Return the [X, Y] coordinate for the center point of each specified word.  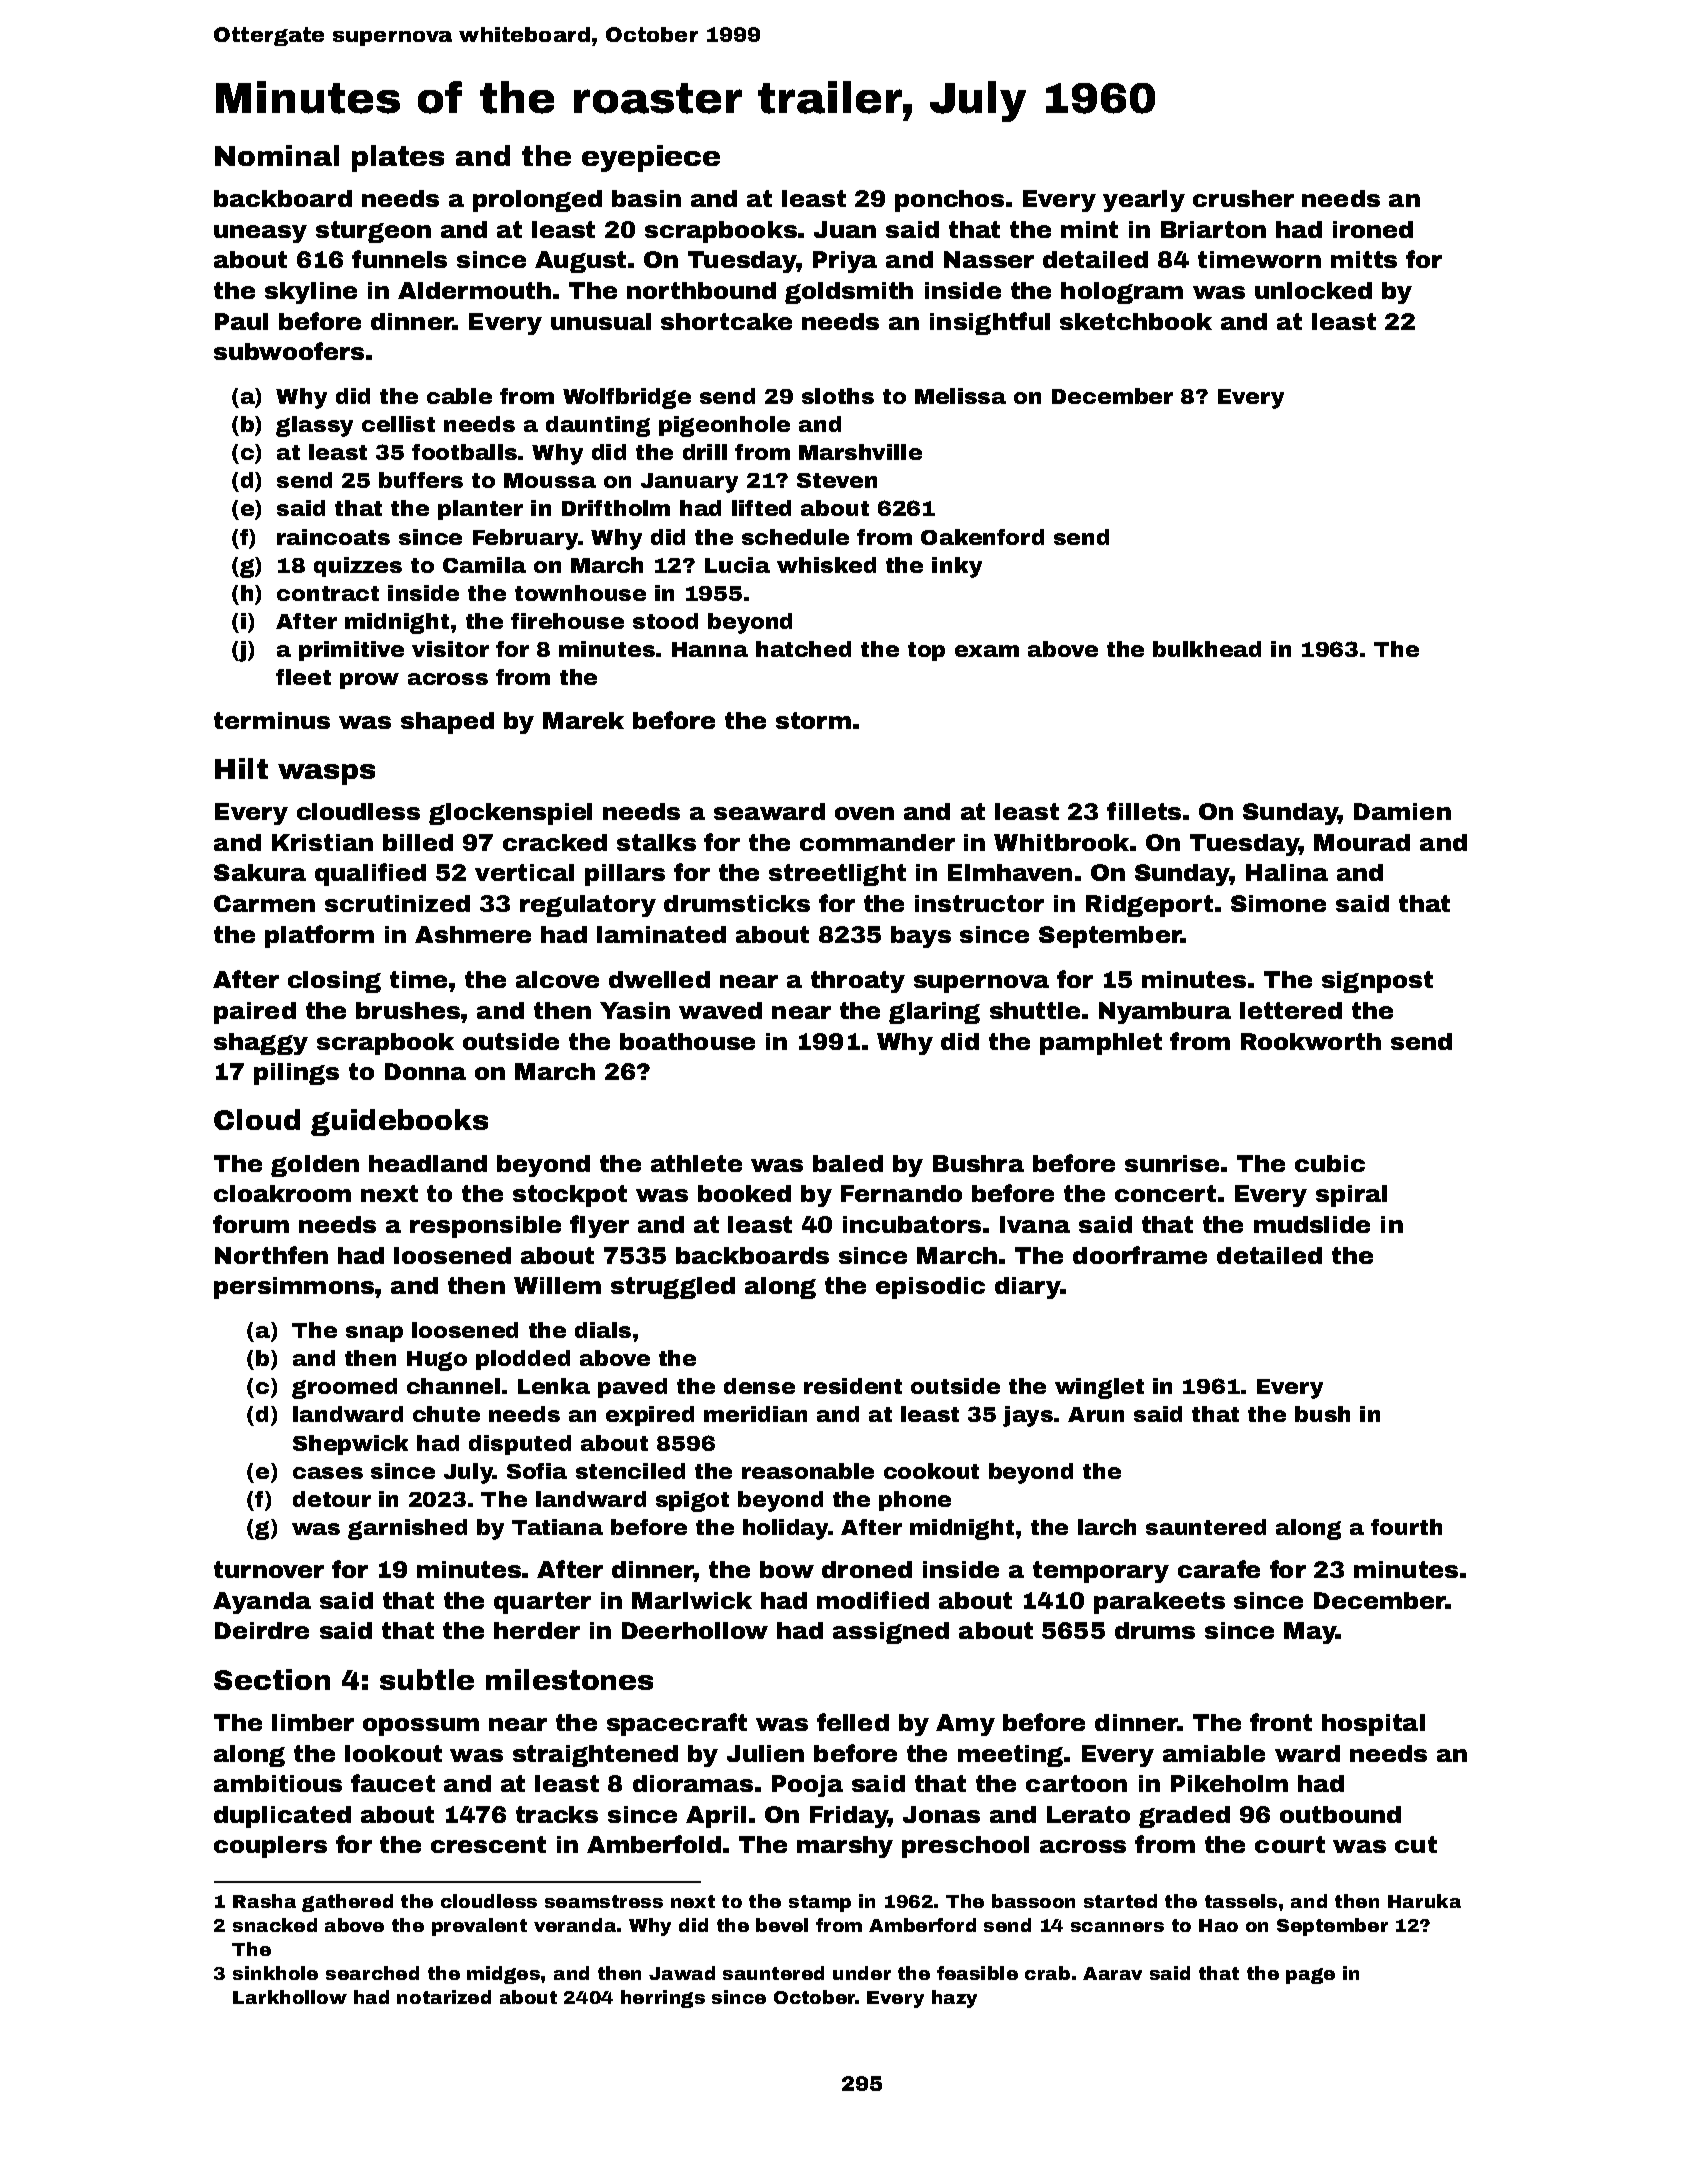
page [1310, 1976]
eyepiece [651, 158]
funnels [399, 259]
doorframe [1140, 1255]
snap [374, 1334]
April [716, 1817]
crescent [488, 1844]
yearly [1144, 201]
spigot [692, 1501]
